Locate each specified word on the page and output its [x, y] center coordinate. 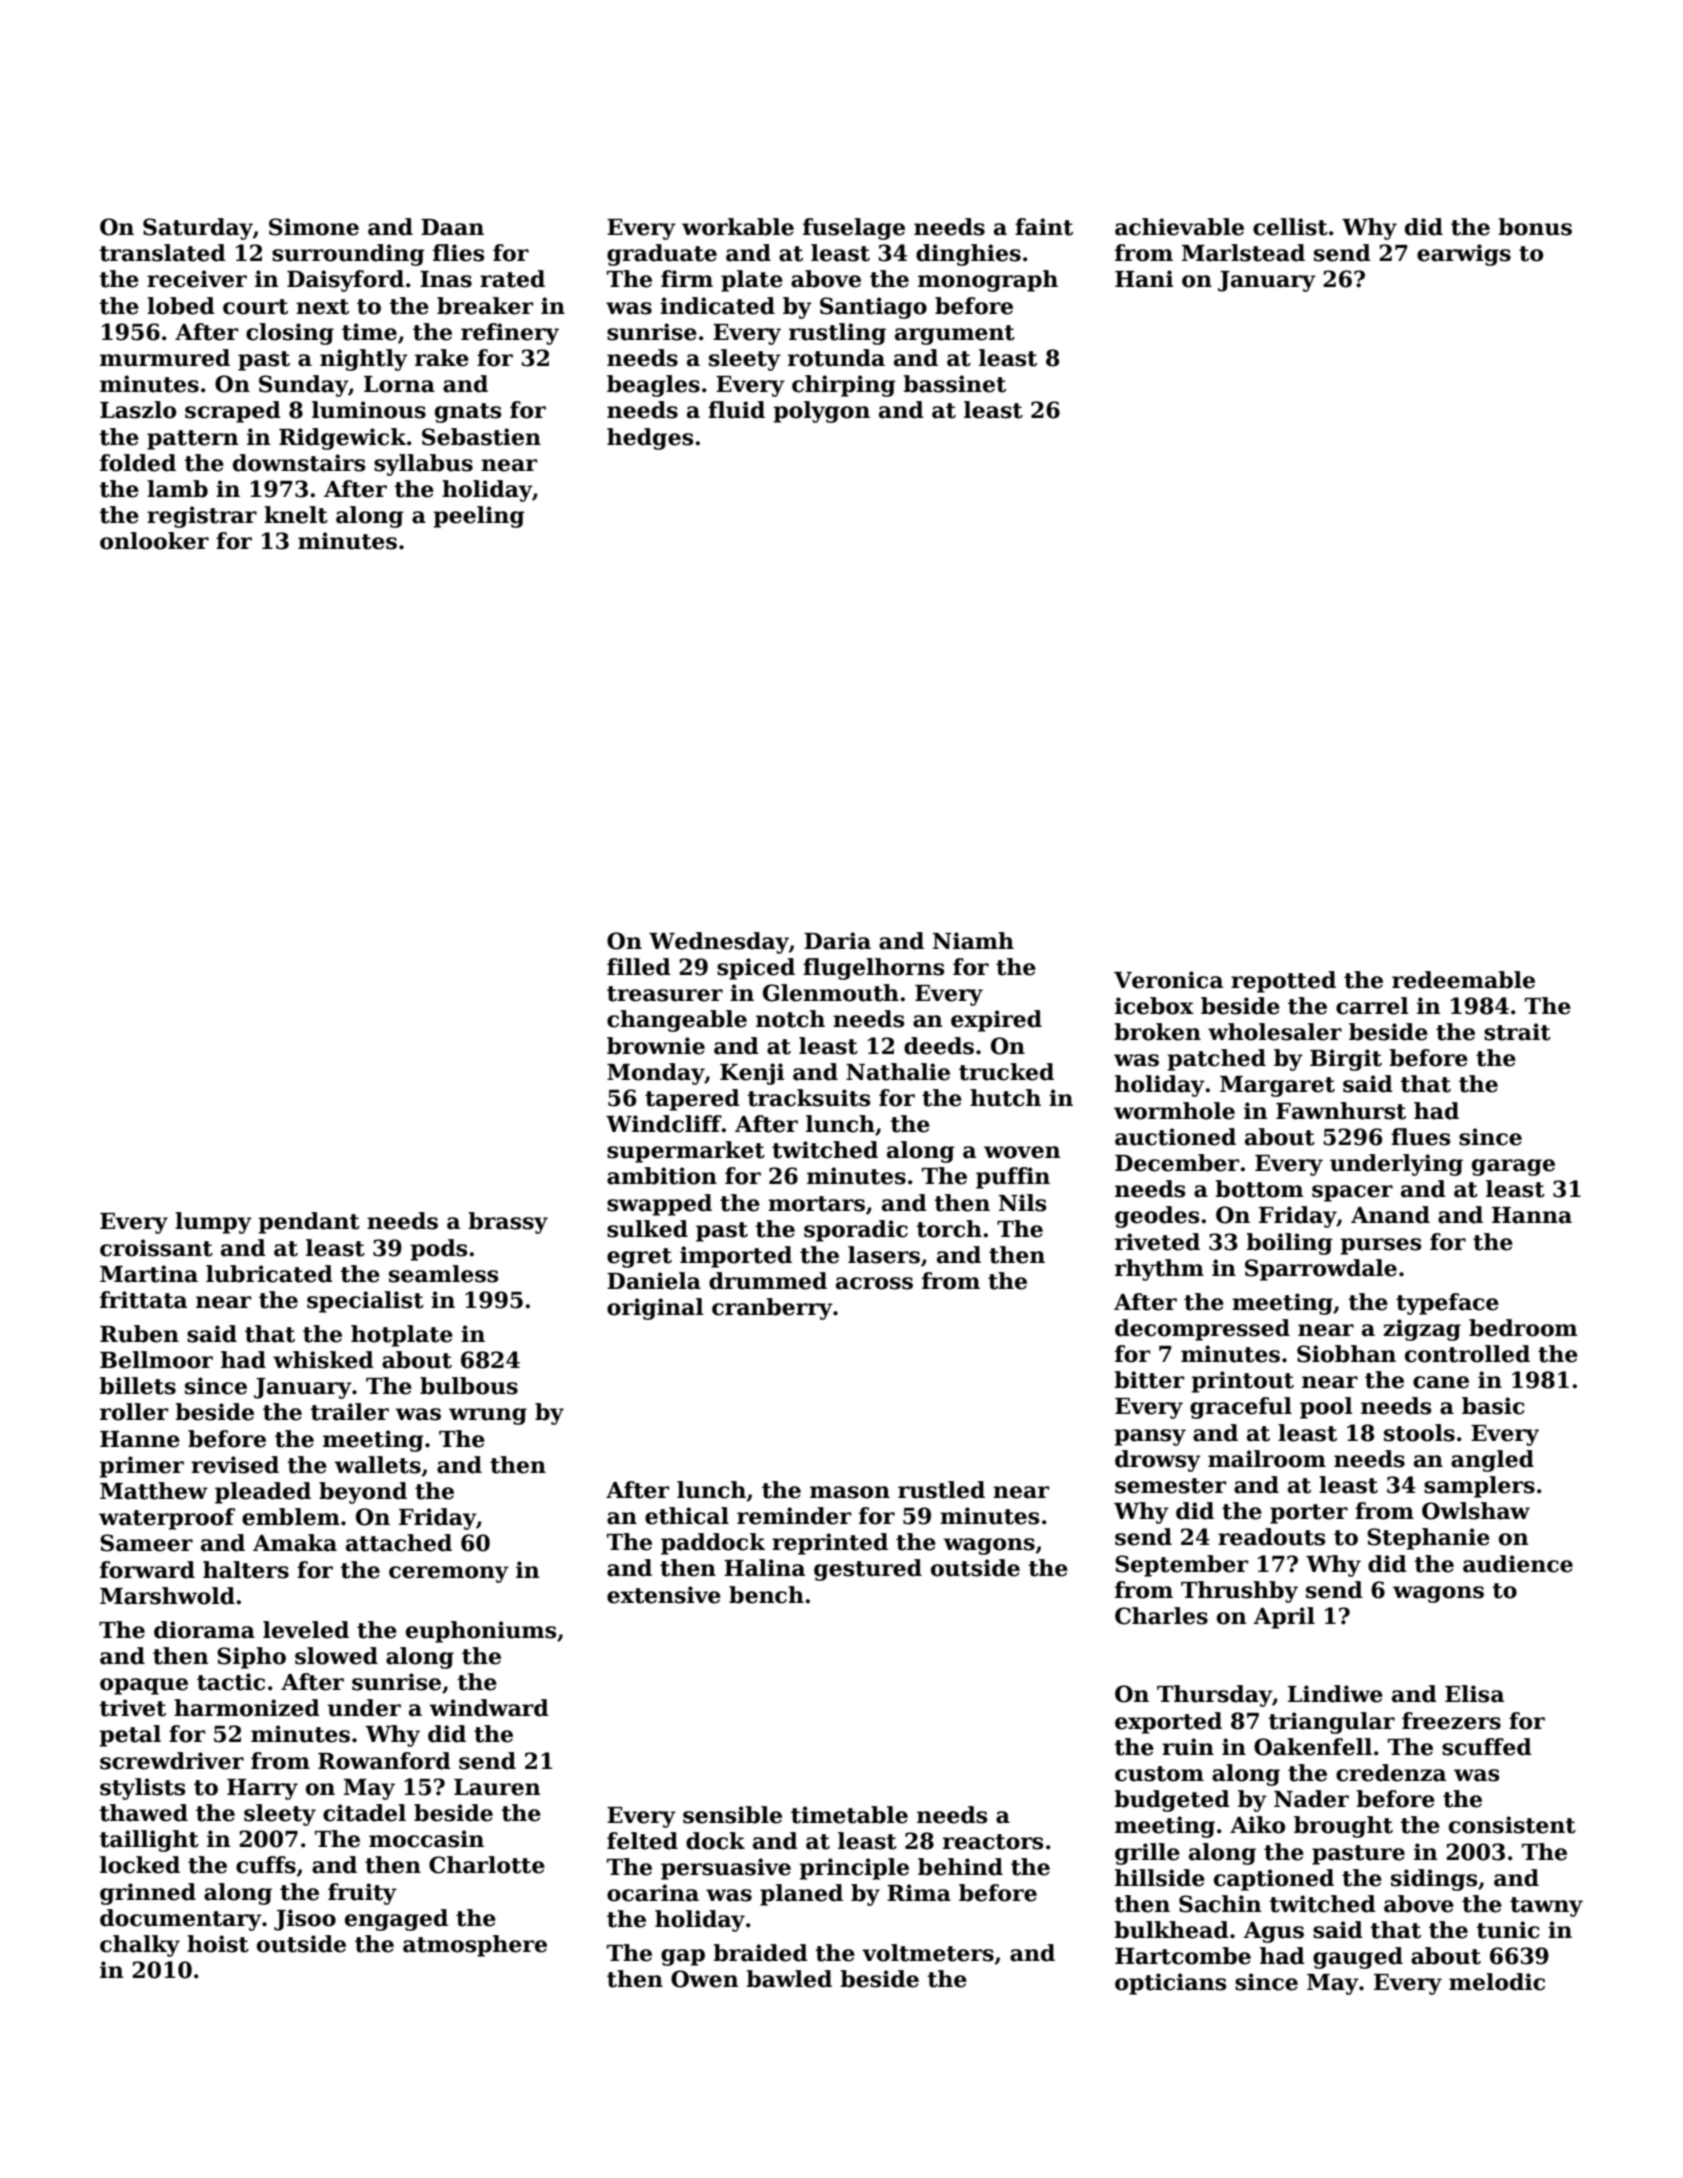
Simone [314, 227]
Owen [705, 1979]
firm [687, 278]
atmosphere [475, 1946]
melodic [1497, 1982]
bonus [1535, 227]
